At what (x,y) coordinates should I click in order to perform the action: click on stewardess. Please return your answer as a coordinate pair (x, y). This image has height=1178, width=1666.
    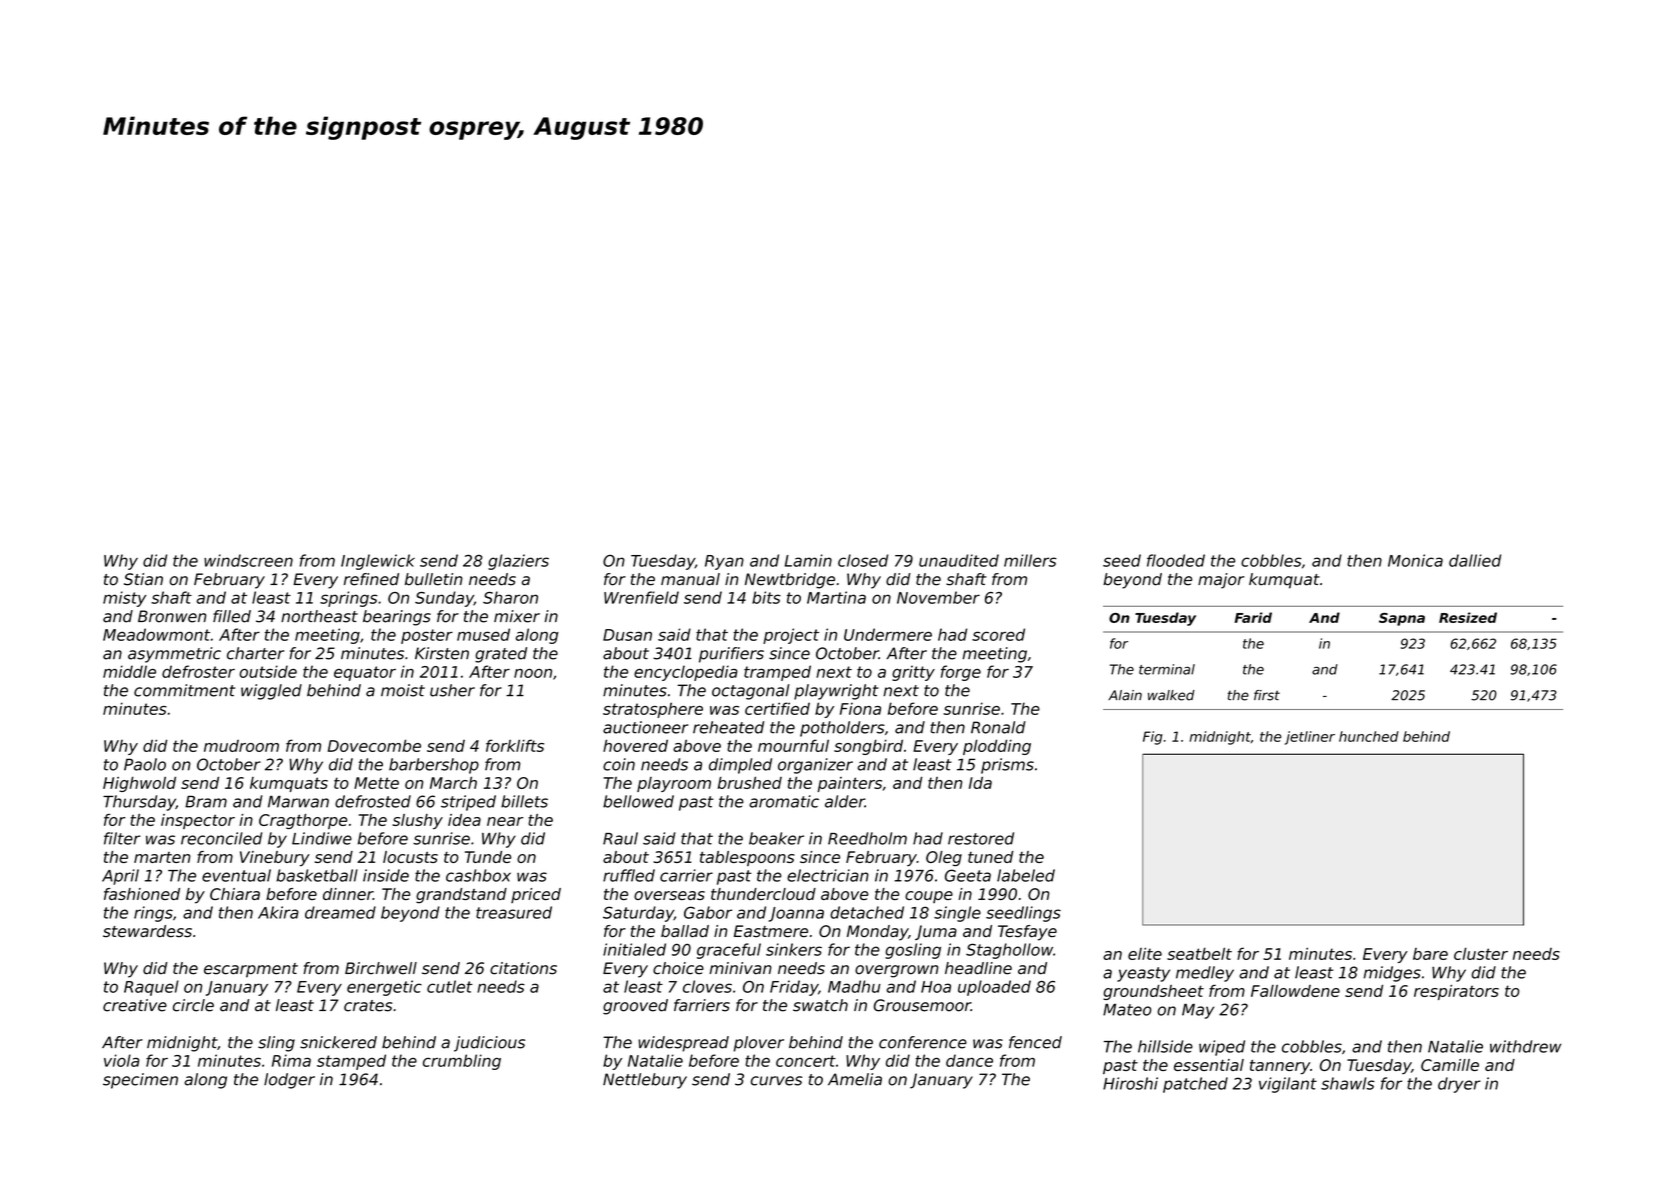
    Looking at the image, I should click on (147, 931).
